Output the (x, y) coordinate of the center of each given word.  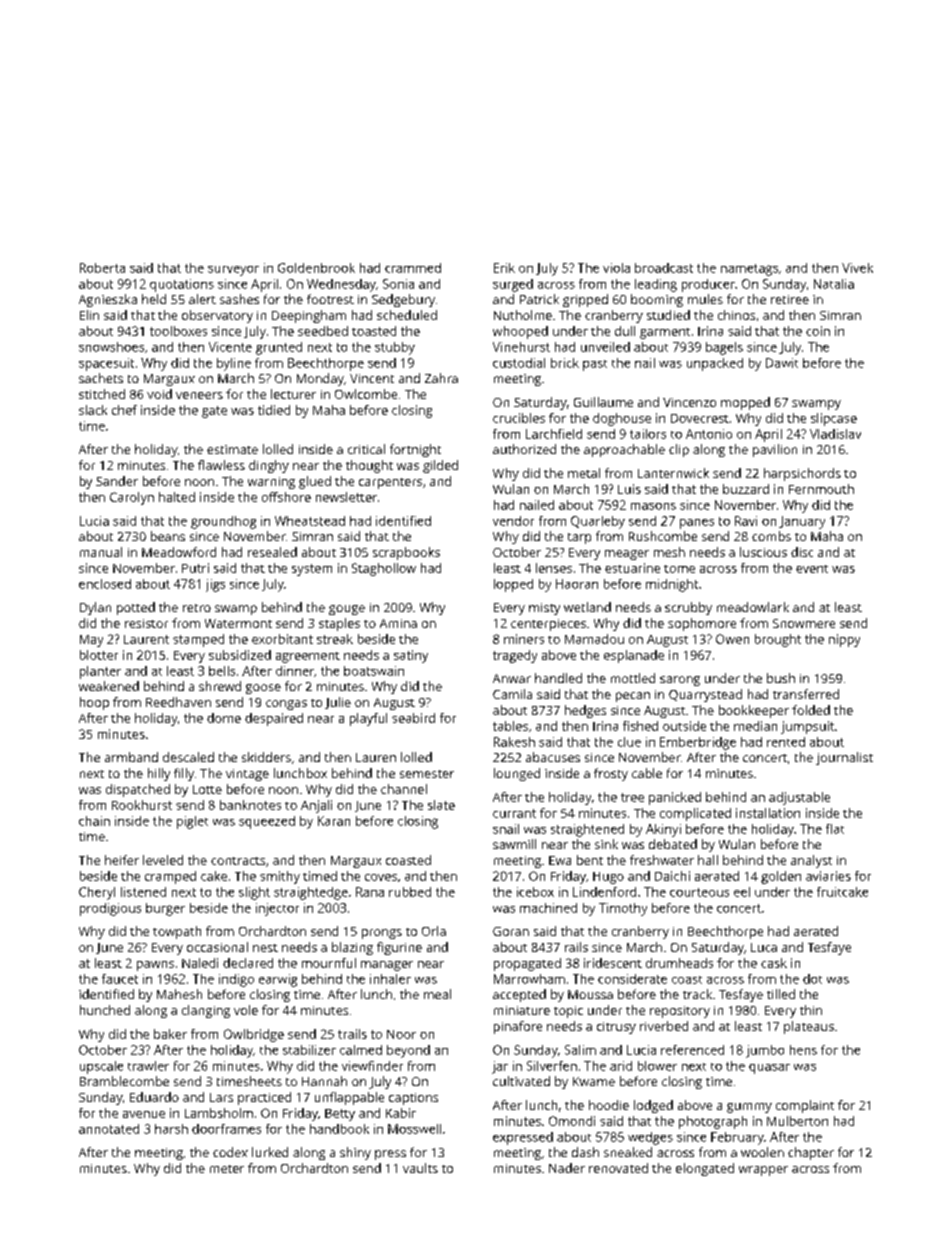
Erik (504, 268)
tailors (648, 434)
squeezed (267, 822)
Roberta (102, 268)
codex (230, 1152)
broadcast (664, 268)
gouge (347, 610)
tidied (274, 410)
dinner (295, 671)
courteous (699, 892)
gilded (440, 466)
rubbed (410, 892)
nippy (844, 640)
